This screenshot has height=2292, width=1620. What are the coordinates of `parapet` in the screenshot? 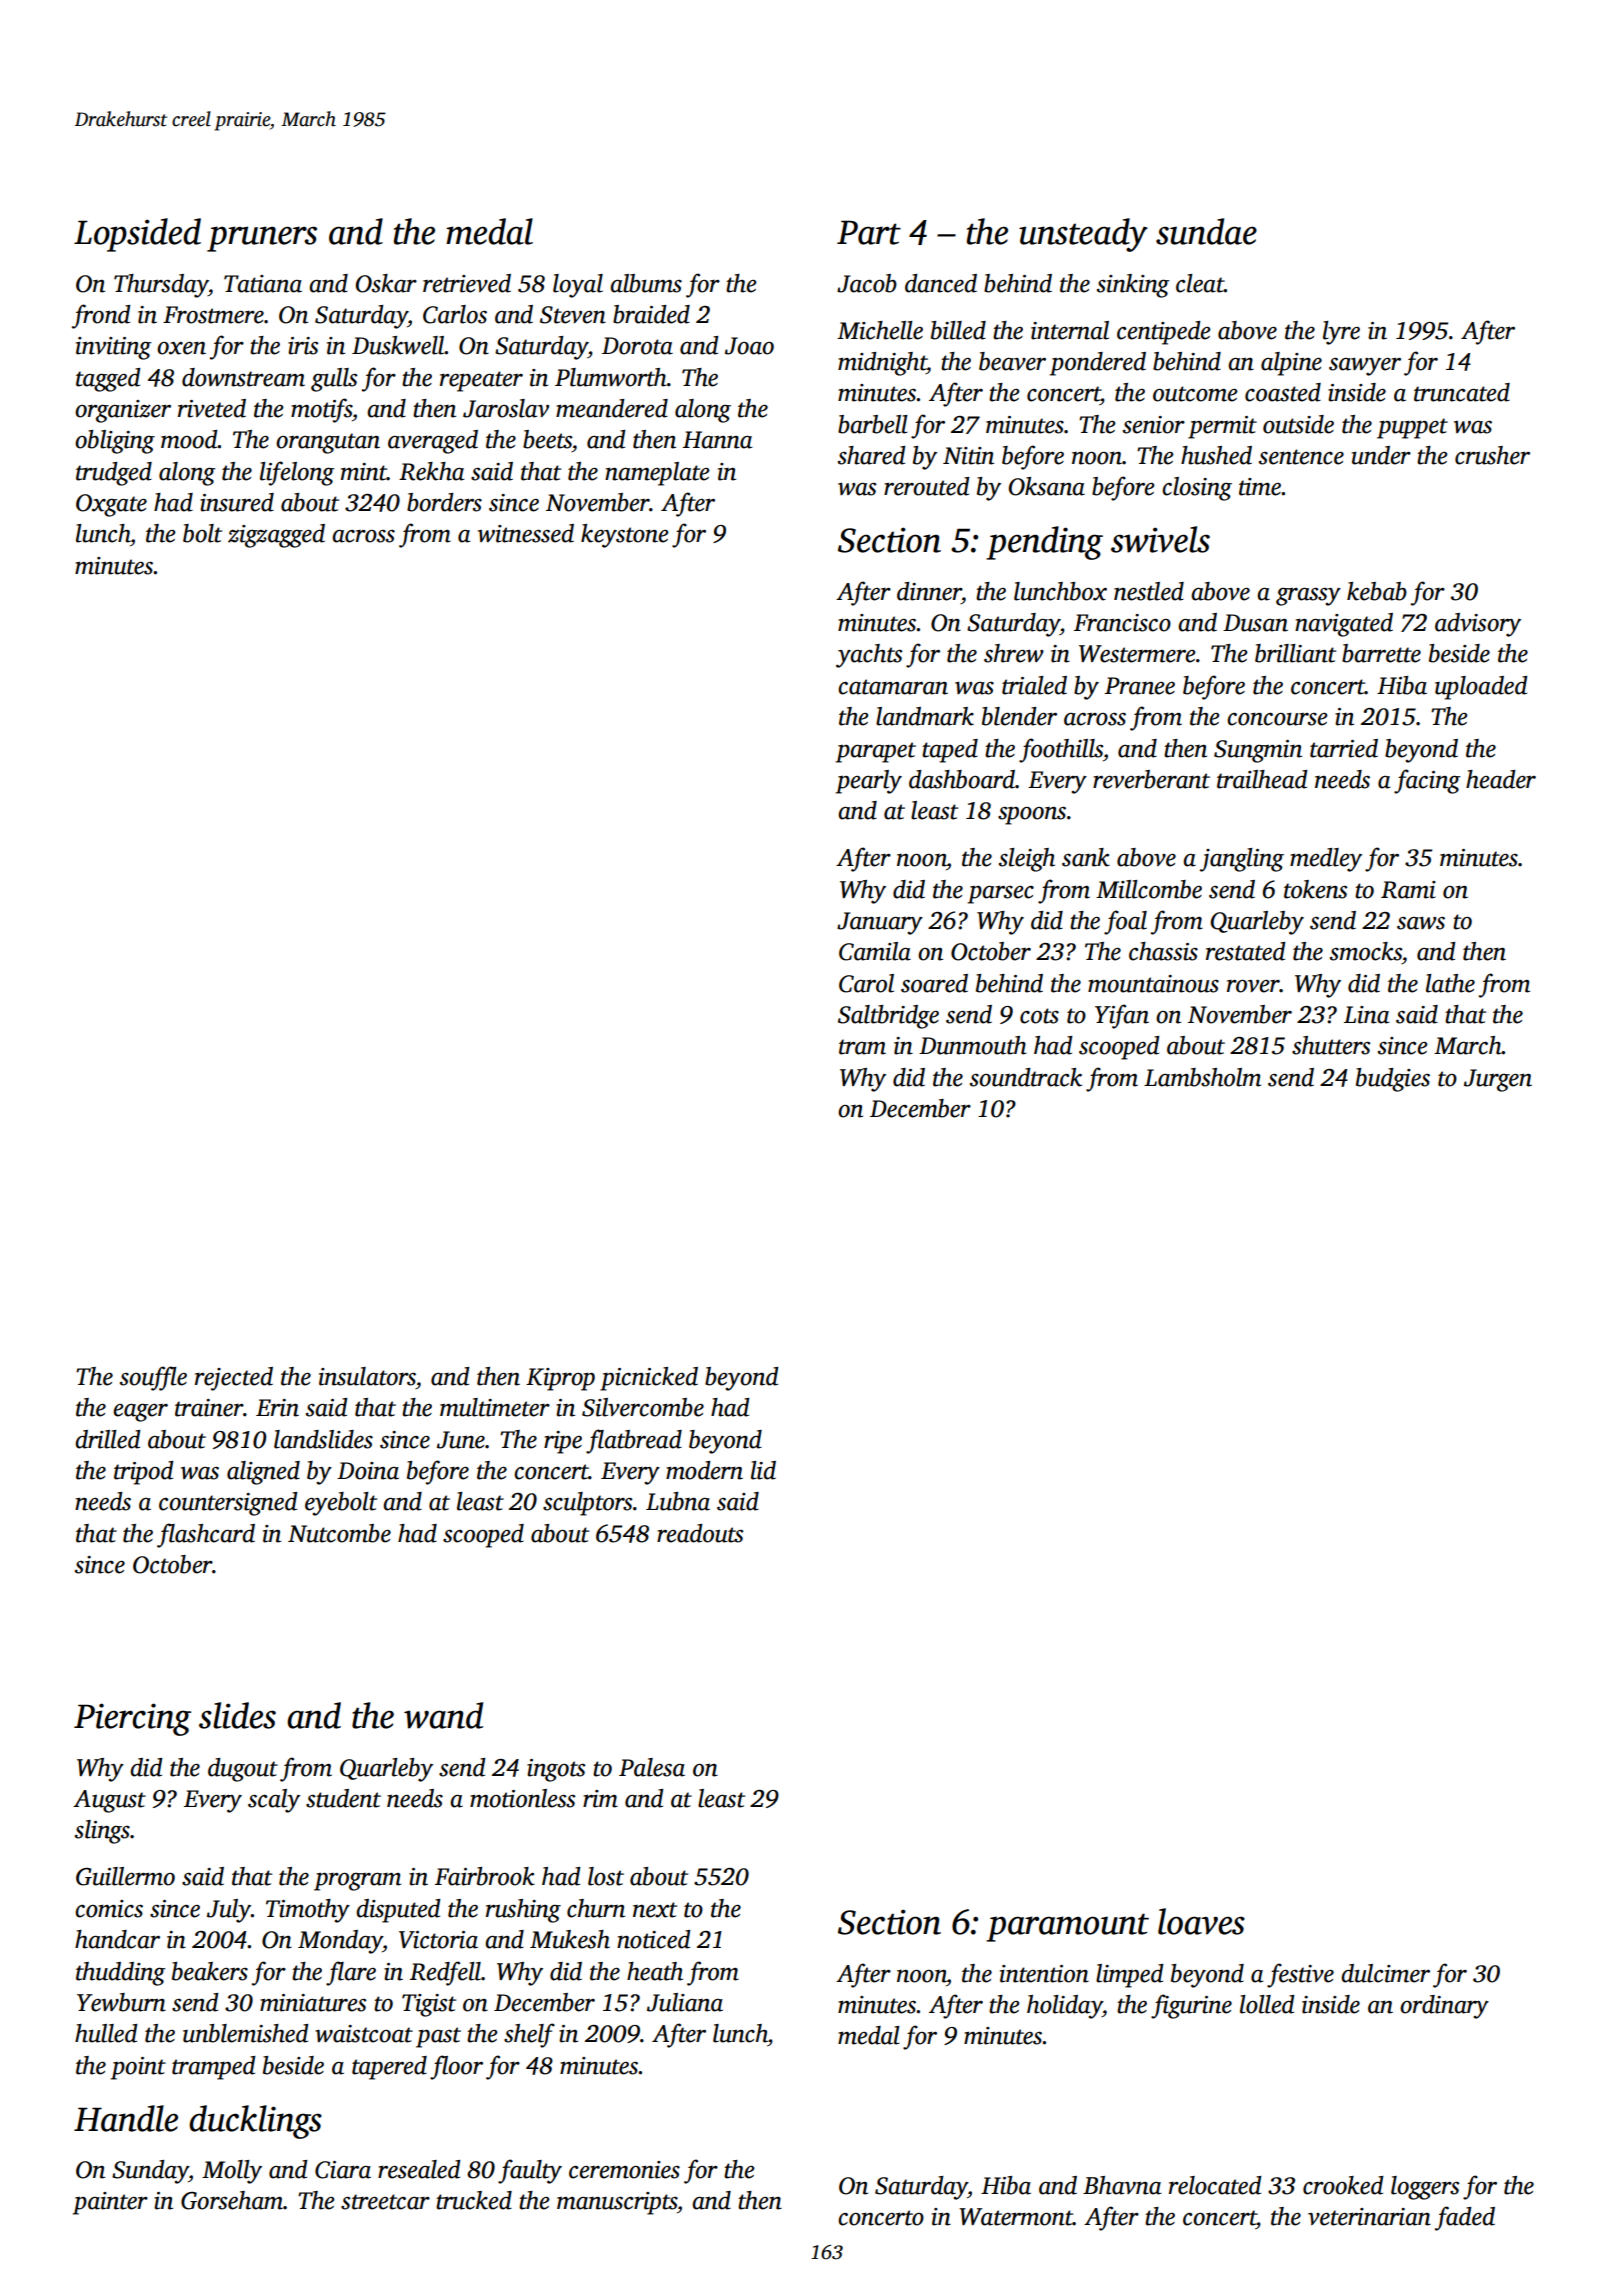 It's located at (876, 752).
